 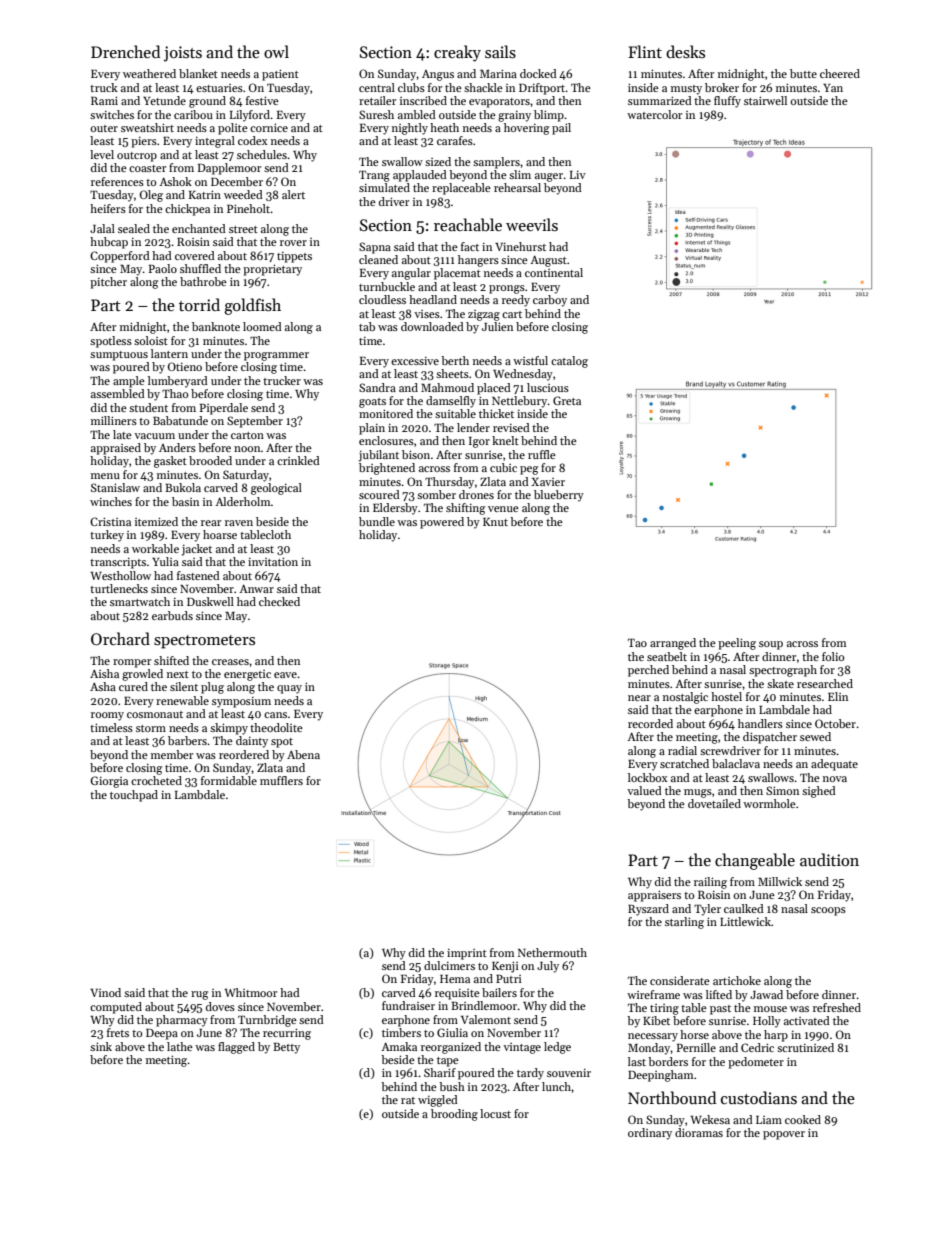 What do you see at coordinates (101, 1046) in the screenshot?
I see `sink` at bounding box center [101, 1046].
